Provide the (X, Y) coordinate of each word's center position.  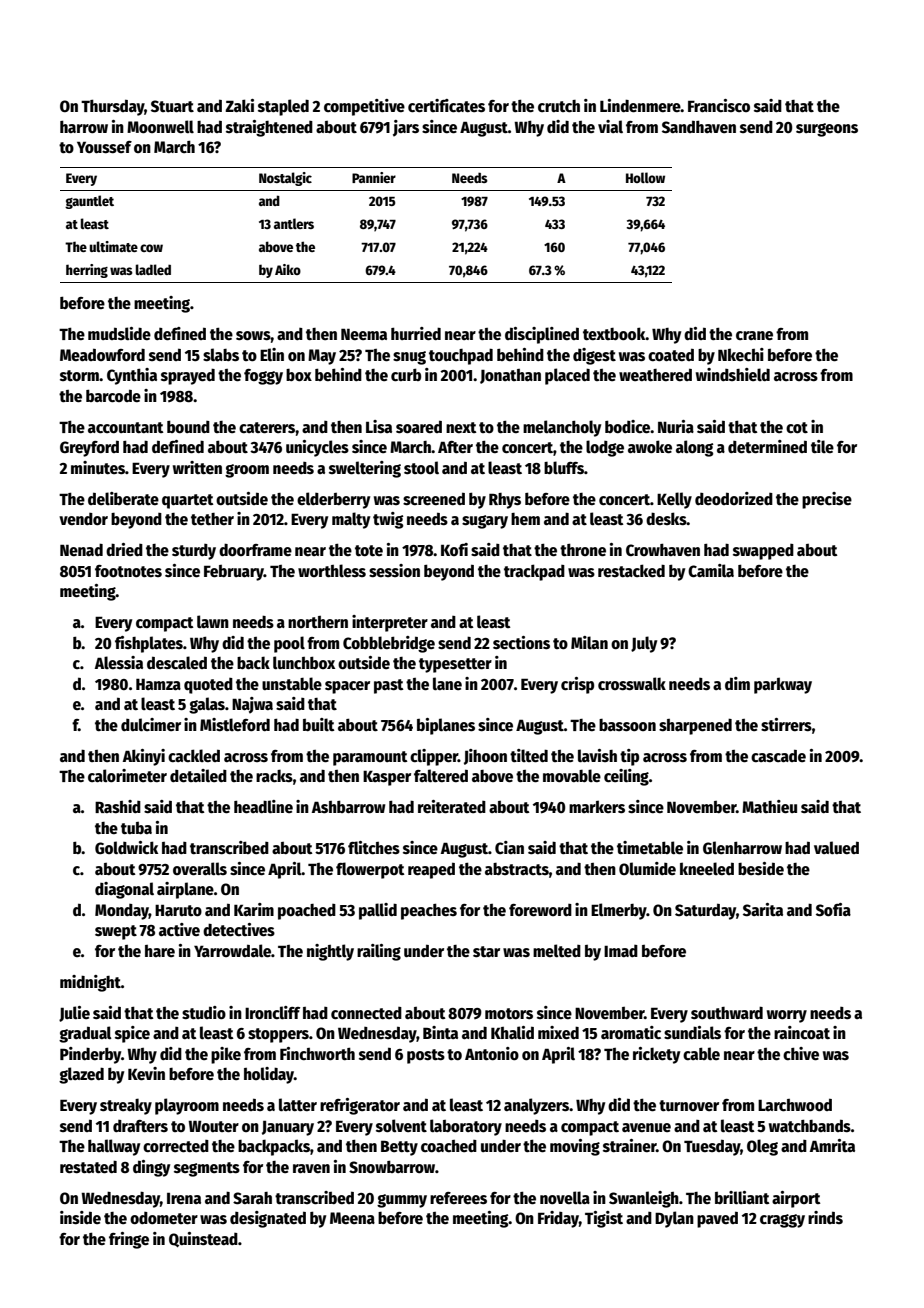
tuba (136, 828)
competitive (364, 107)
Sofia (833, 910)
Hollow (645, 177)
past (389, 686)
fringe (129, 1240)
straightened (269, 128)
